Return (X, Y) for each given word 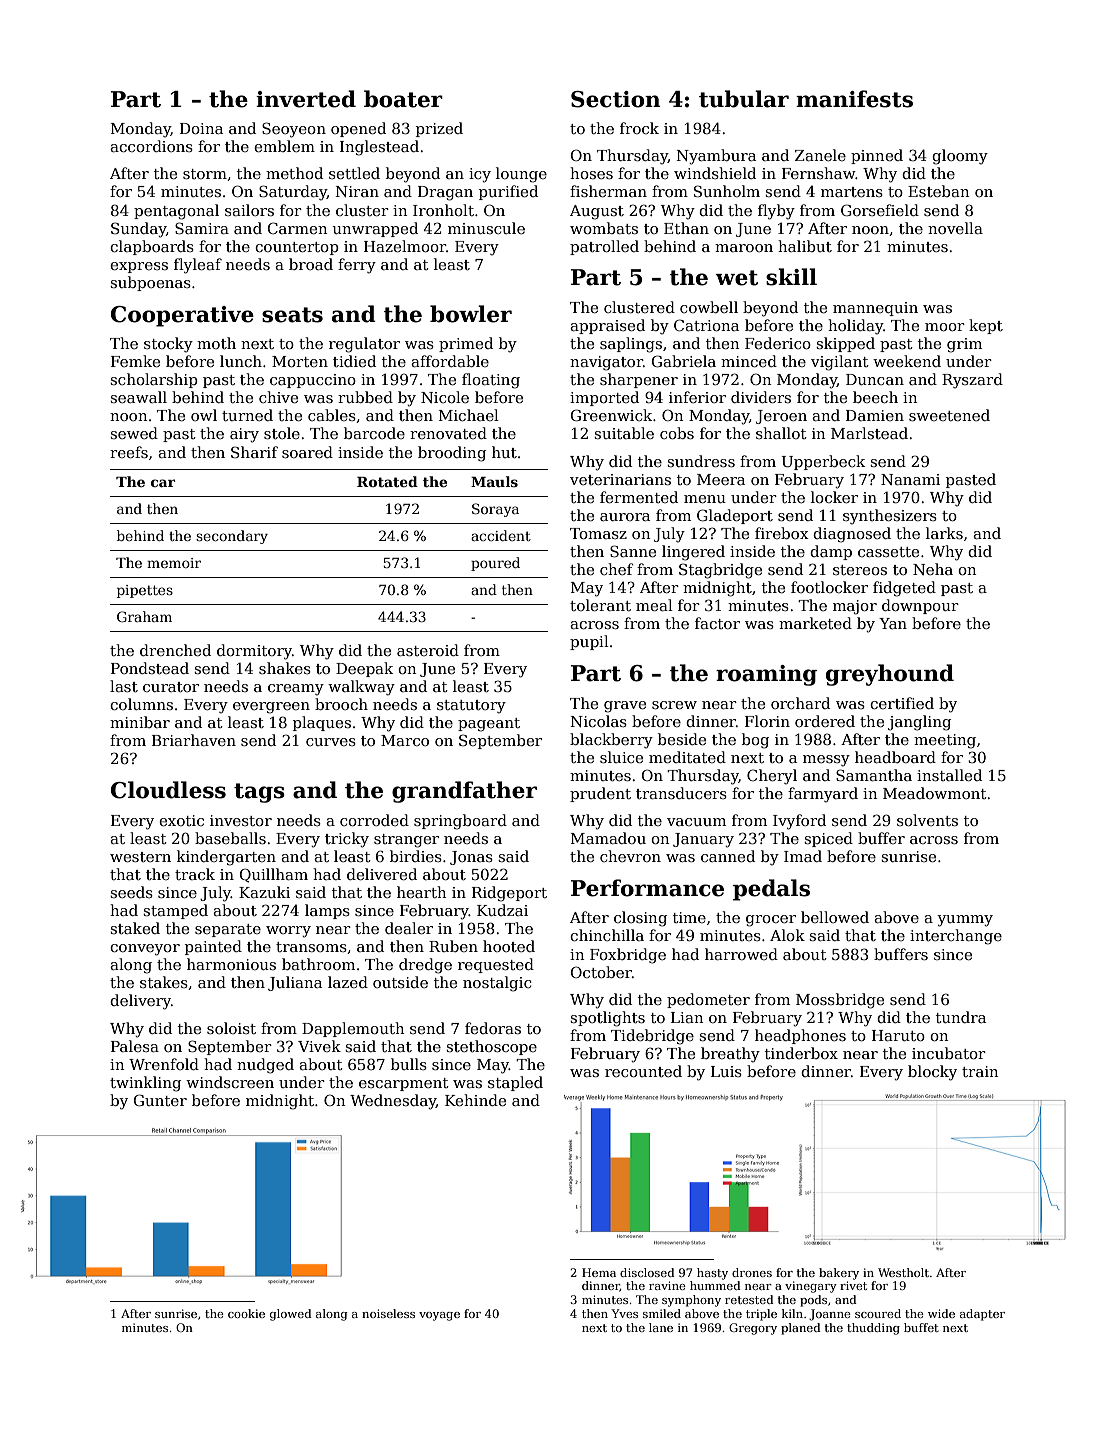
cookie (246, 1313)
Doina (201, 128)
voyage (439, 1316)
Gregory (753, 1329)
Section (616, 99)
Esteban (938, 191)
